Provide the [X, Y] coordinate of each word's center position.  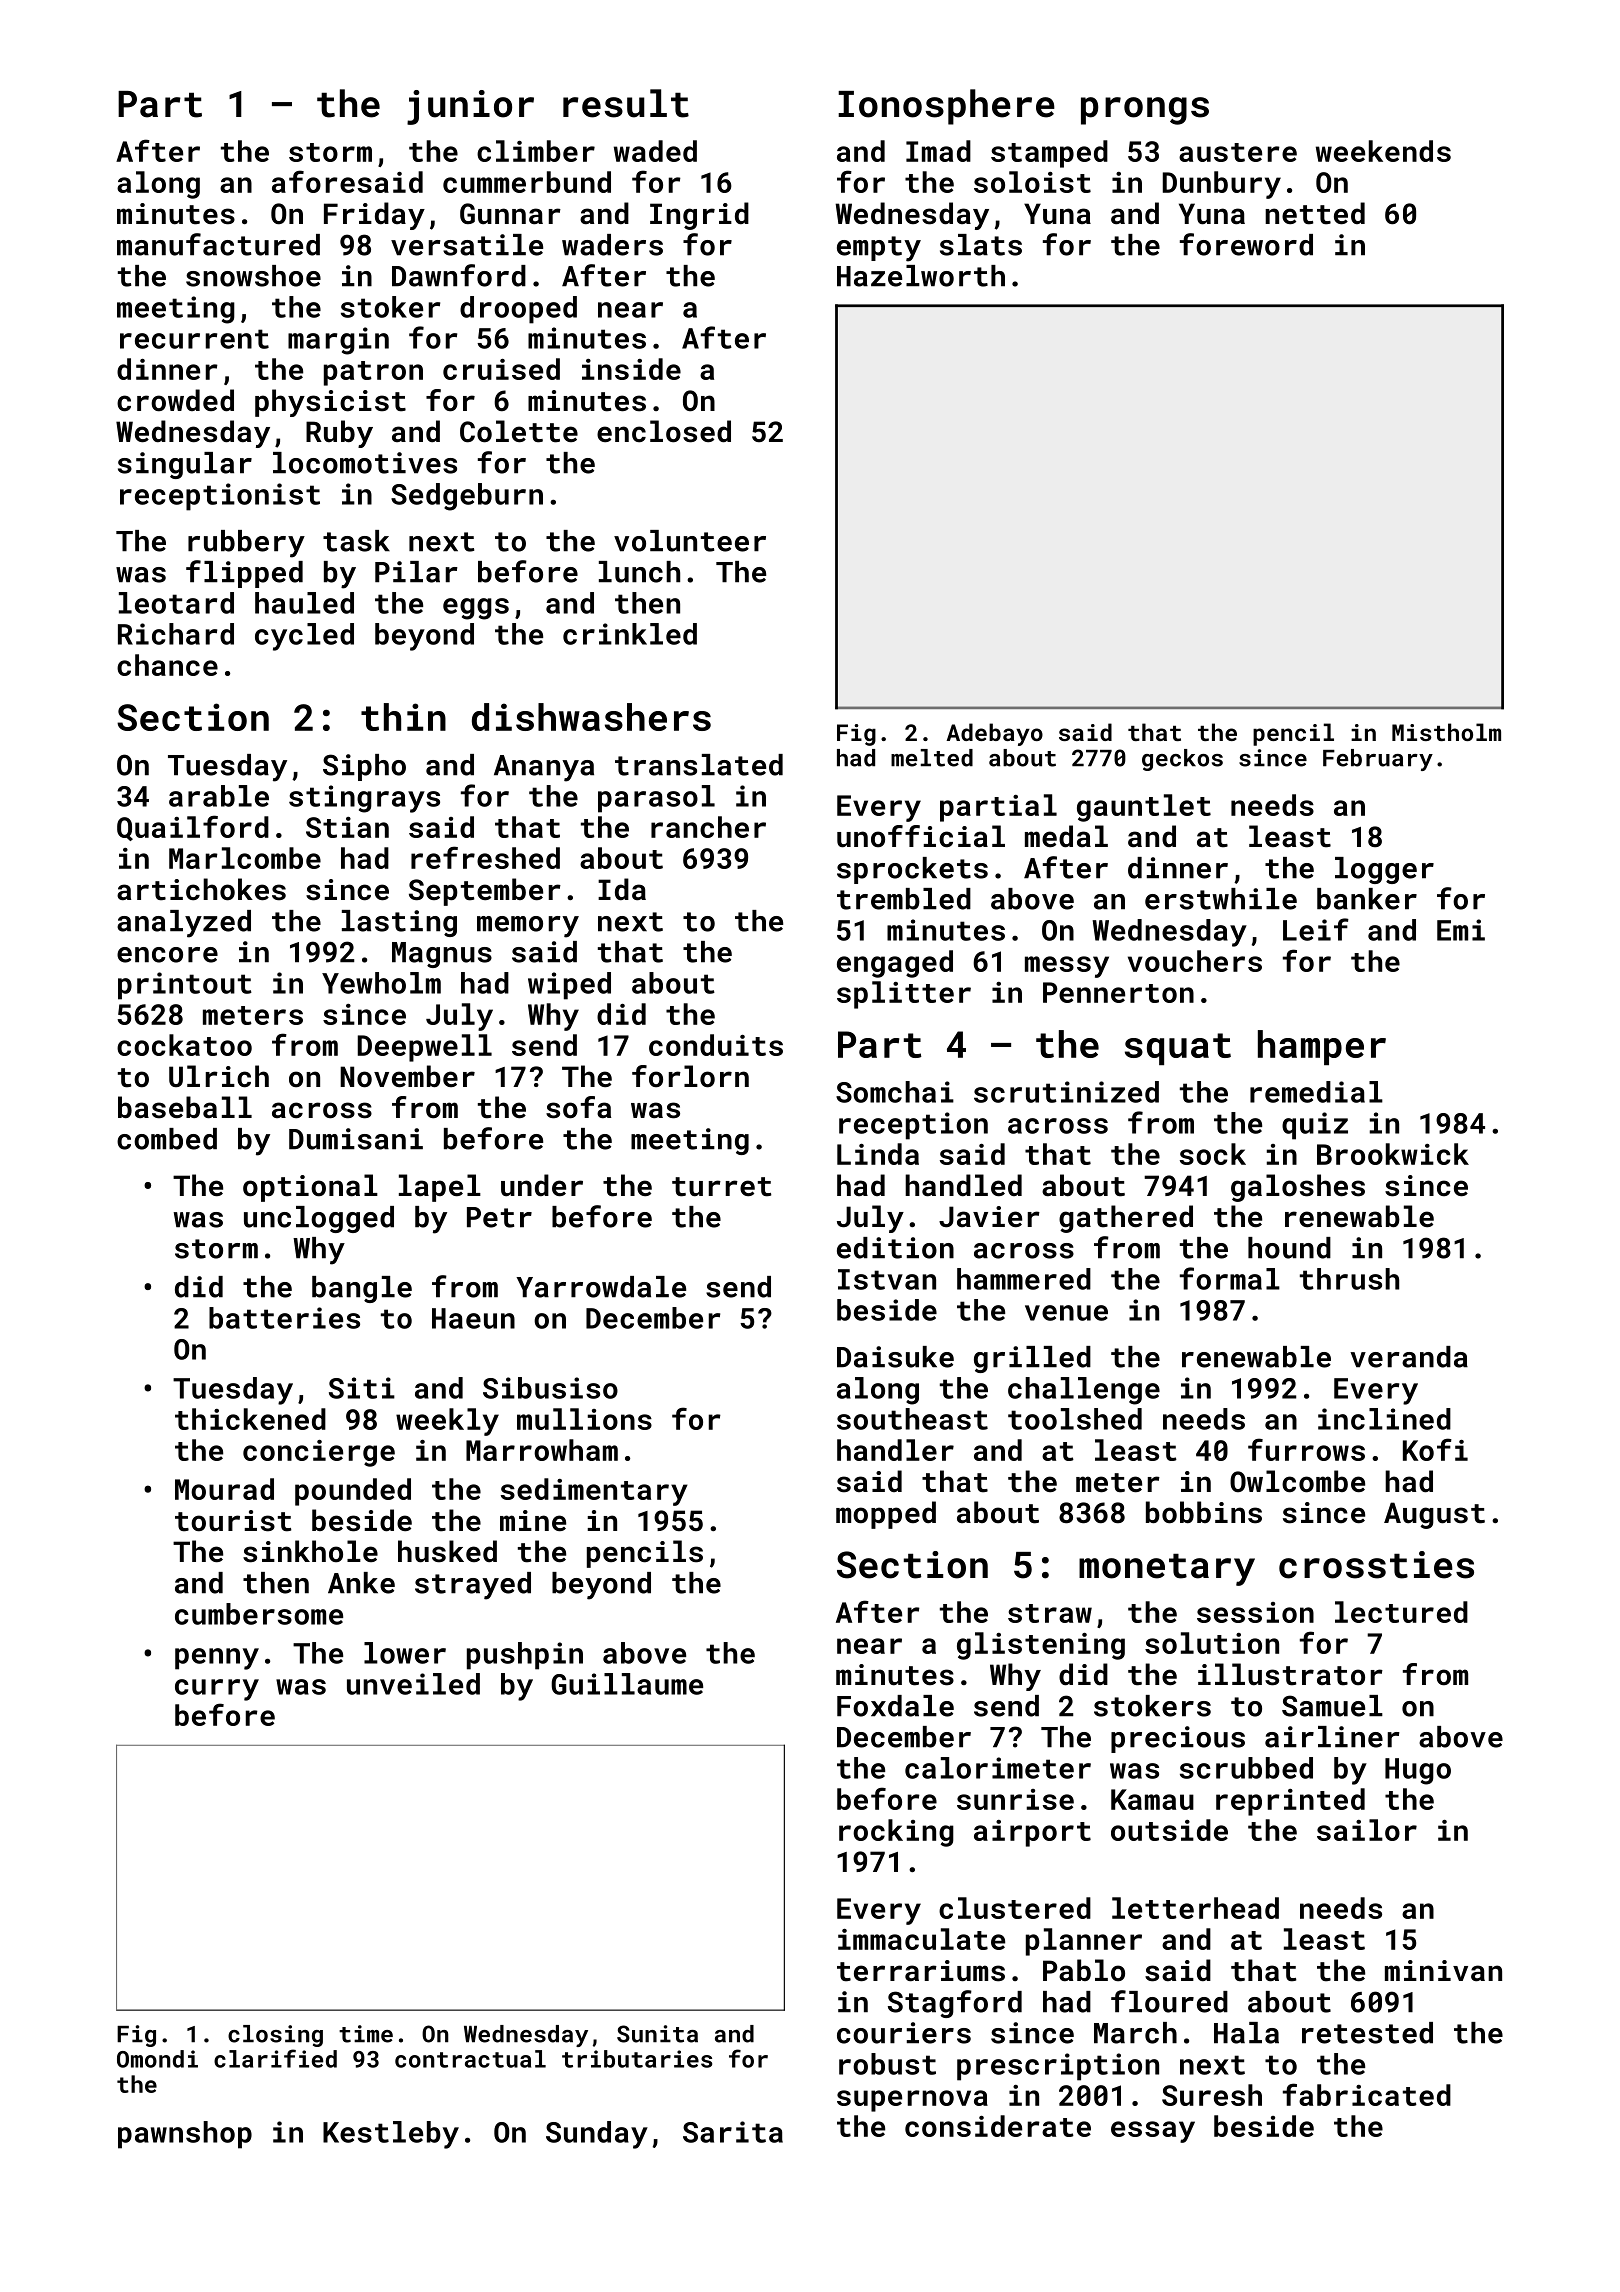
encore [167, 955]
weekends [1383, 151]
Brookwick [1393, 1154]
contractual [470, 2059]
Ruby [339, 434]
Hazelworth [921, 276]
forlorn [690, 1076]
